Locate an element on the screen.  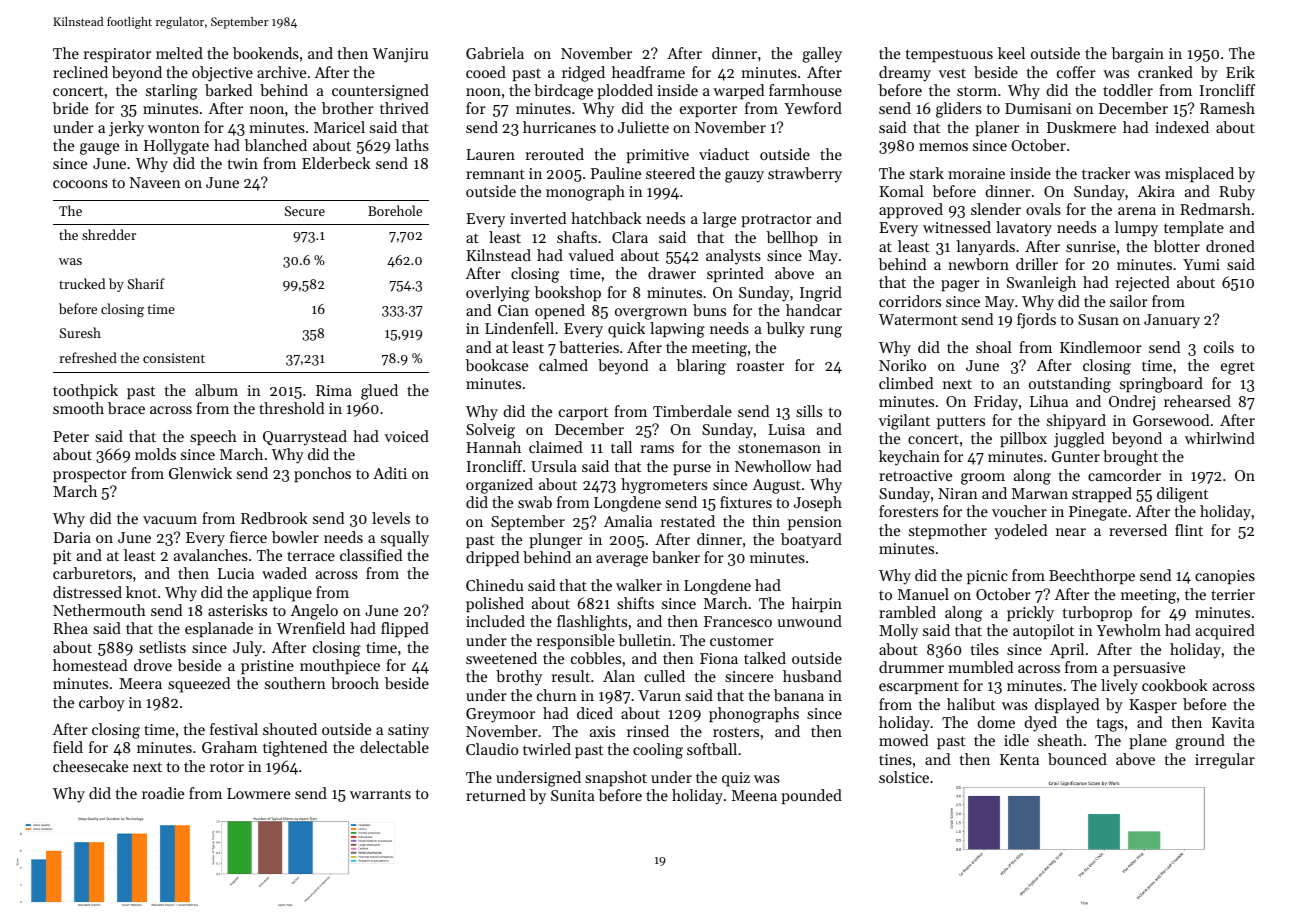
indexed is located at coordinates (1182, 127).
